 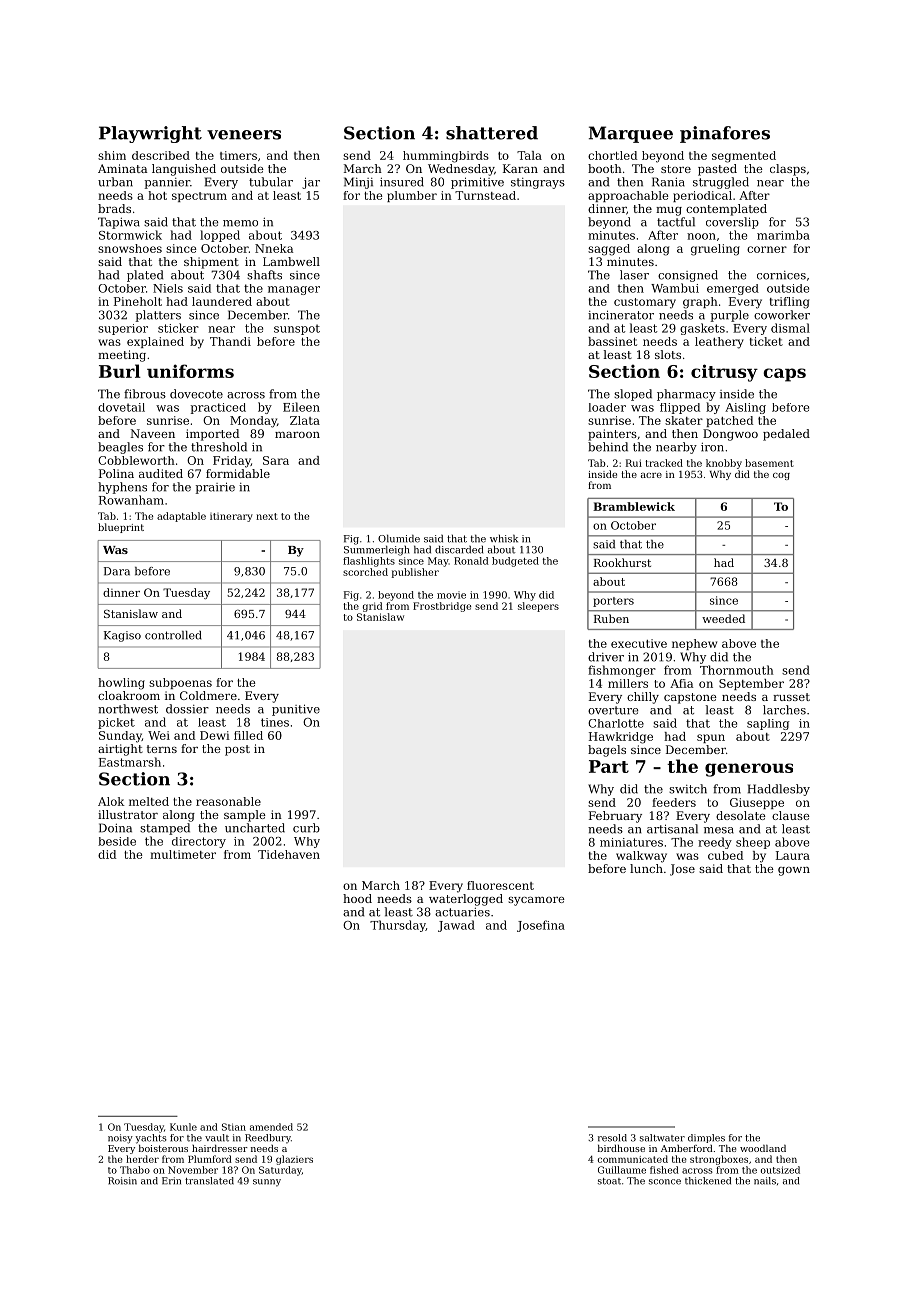 I want to click on shim, so click(x=112, y=155).
